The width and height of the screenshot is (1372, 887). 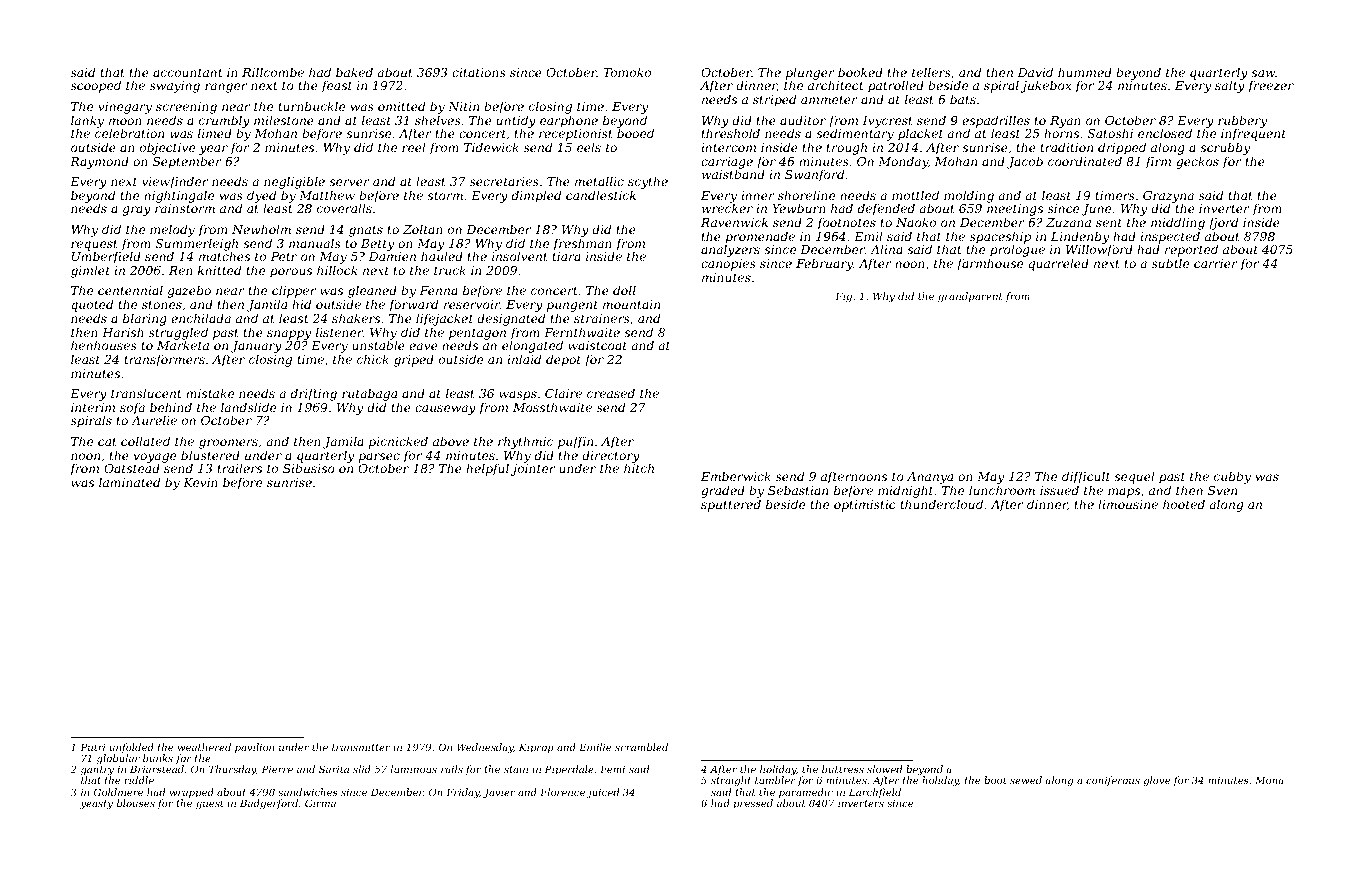 What do you see at coordinates (627, 72) in the screenshot?
I see `Tomoko` at bounding box center [627, 72].
